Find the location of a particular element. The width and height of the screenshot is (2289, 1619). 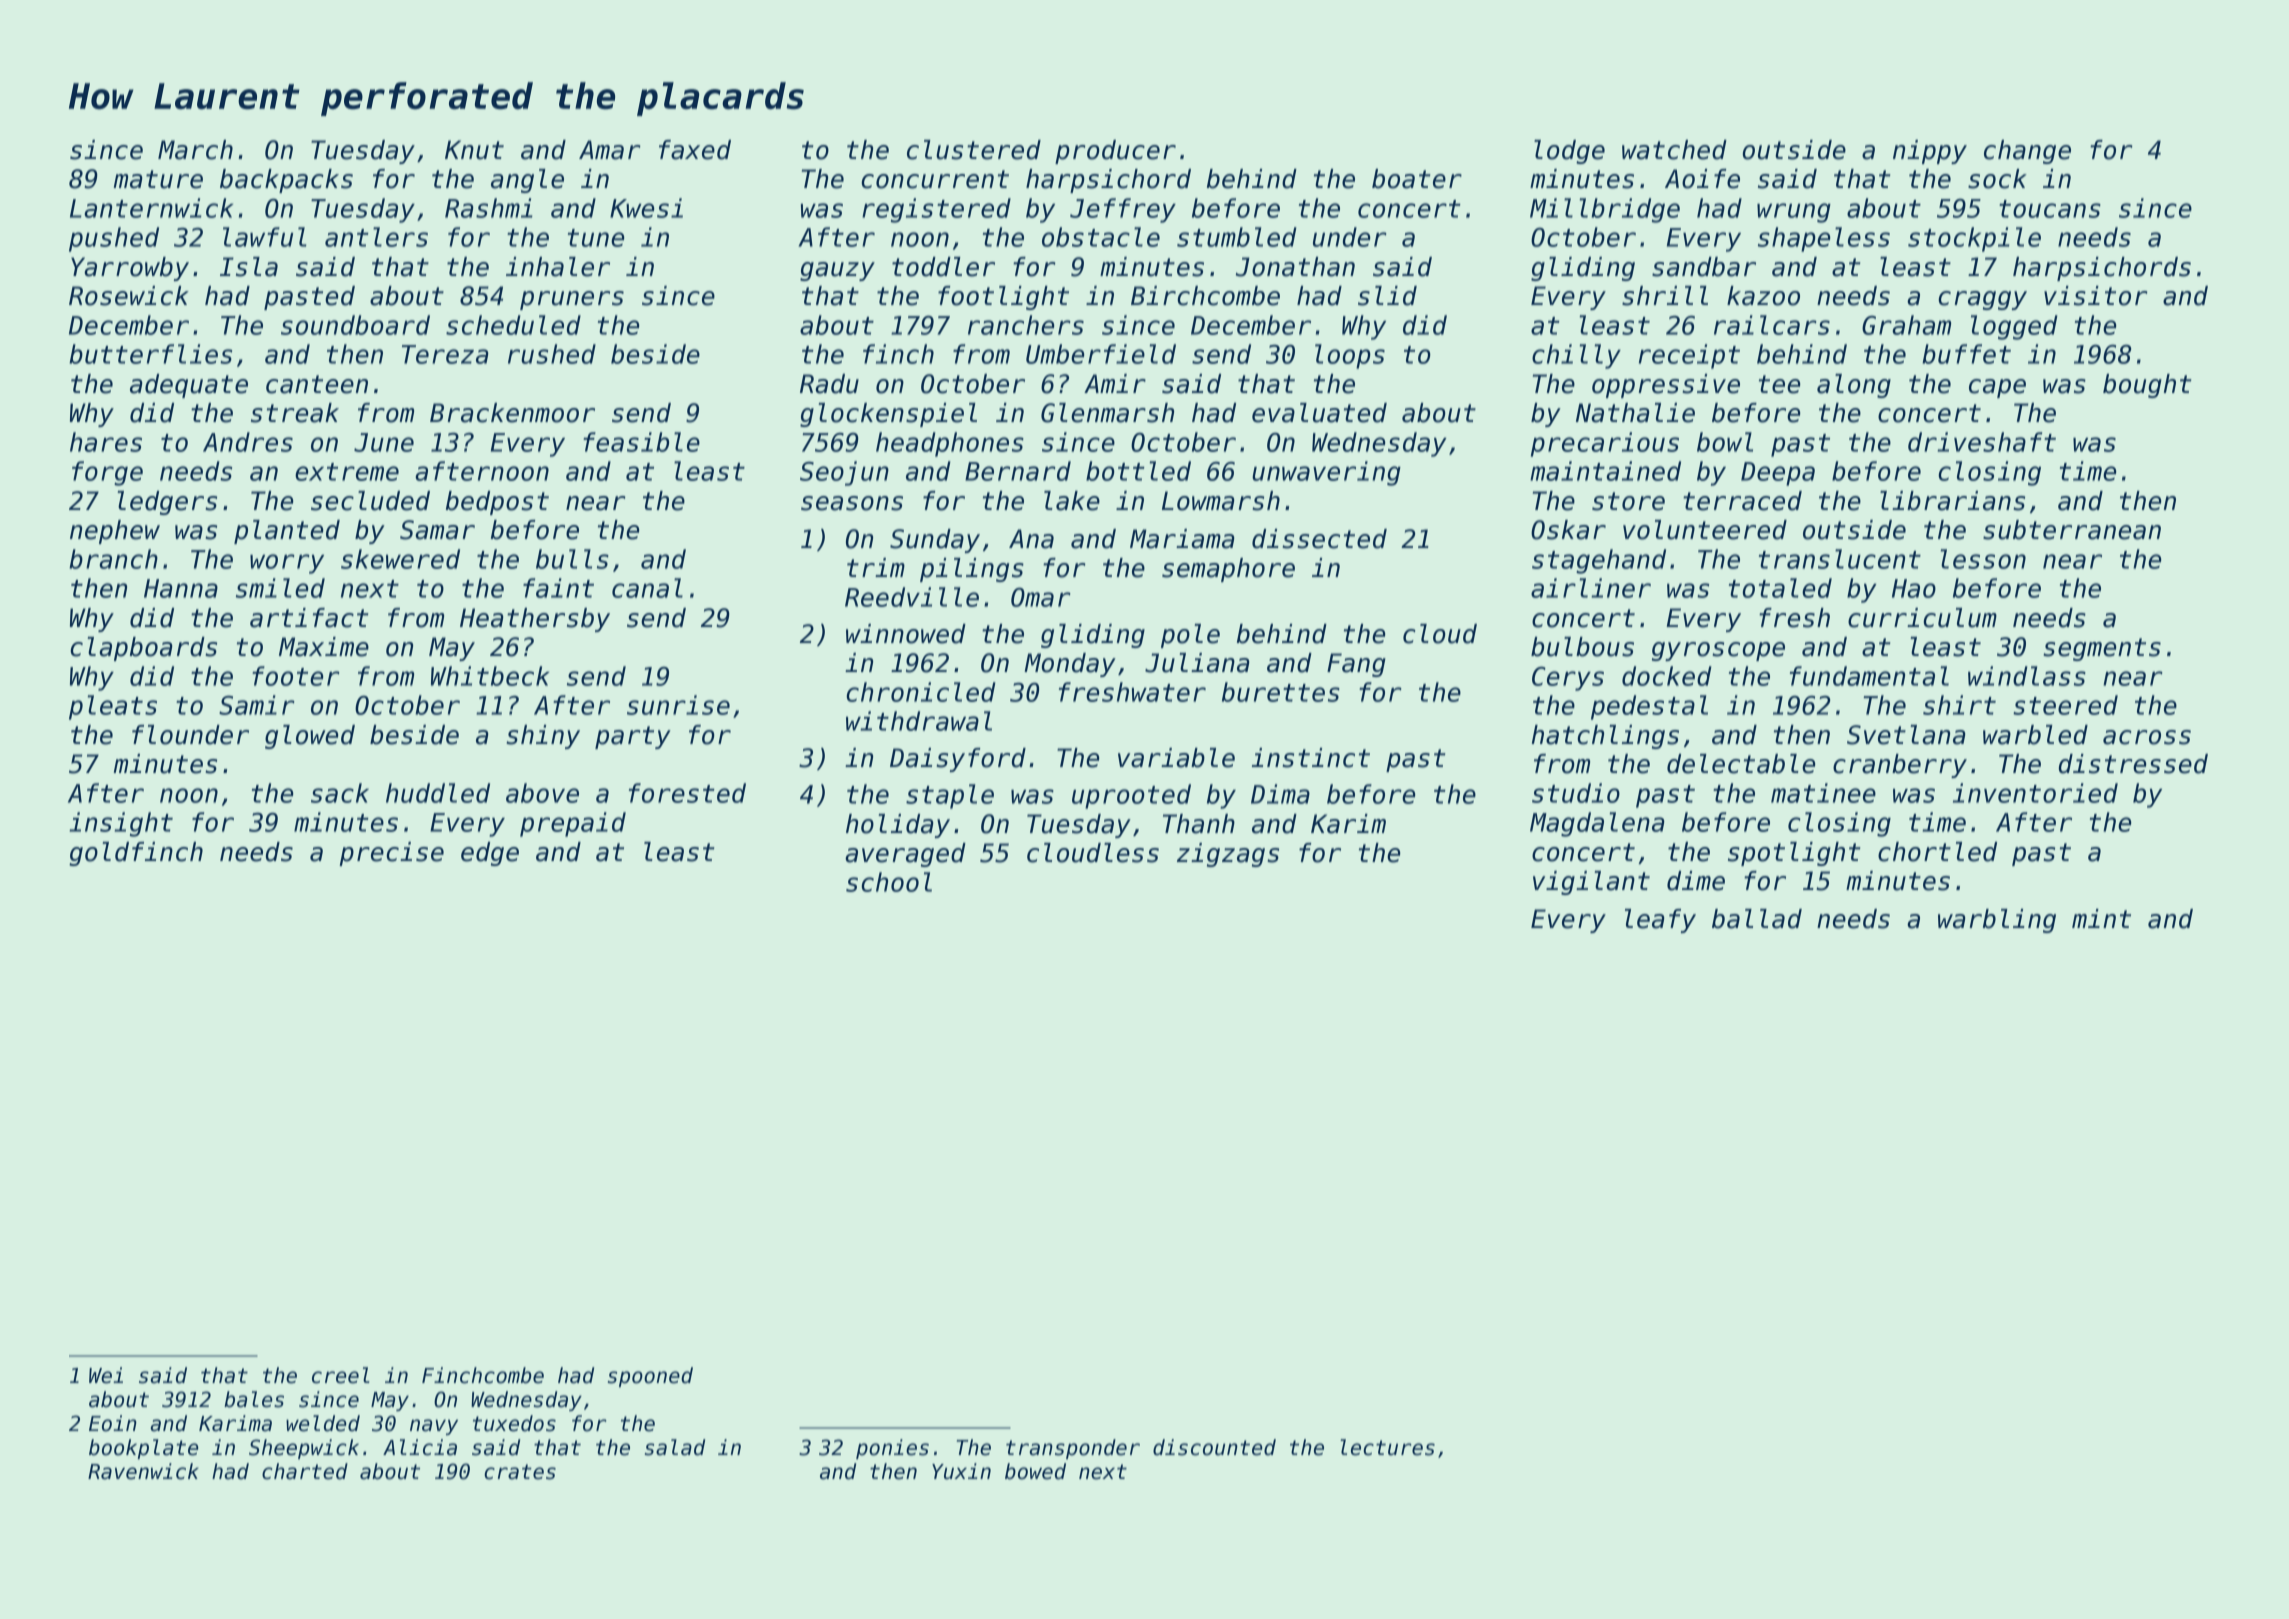

precise is located at coordinates (391, 854).
